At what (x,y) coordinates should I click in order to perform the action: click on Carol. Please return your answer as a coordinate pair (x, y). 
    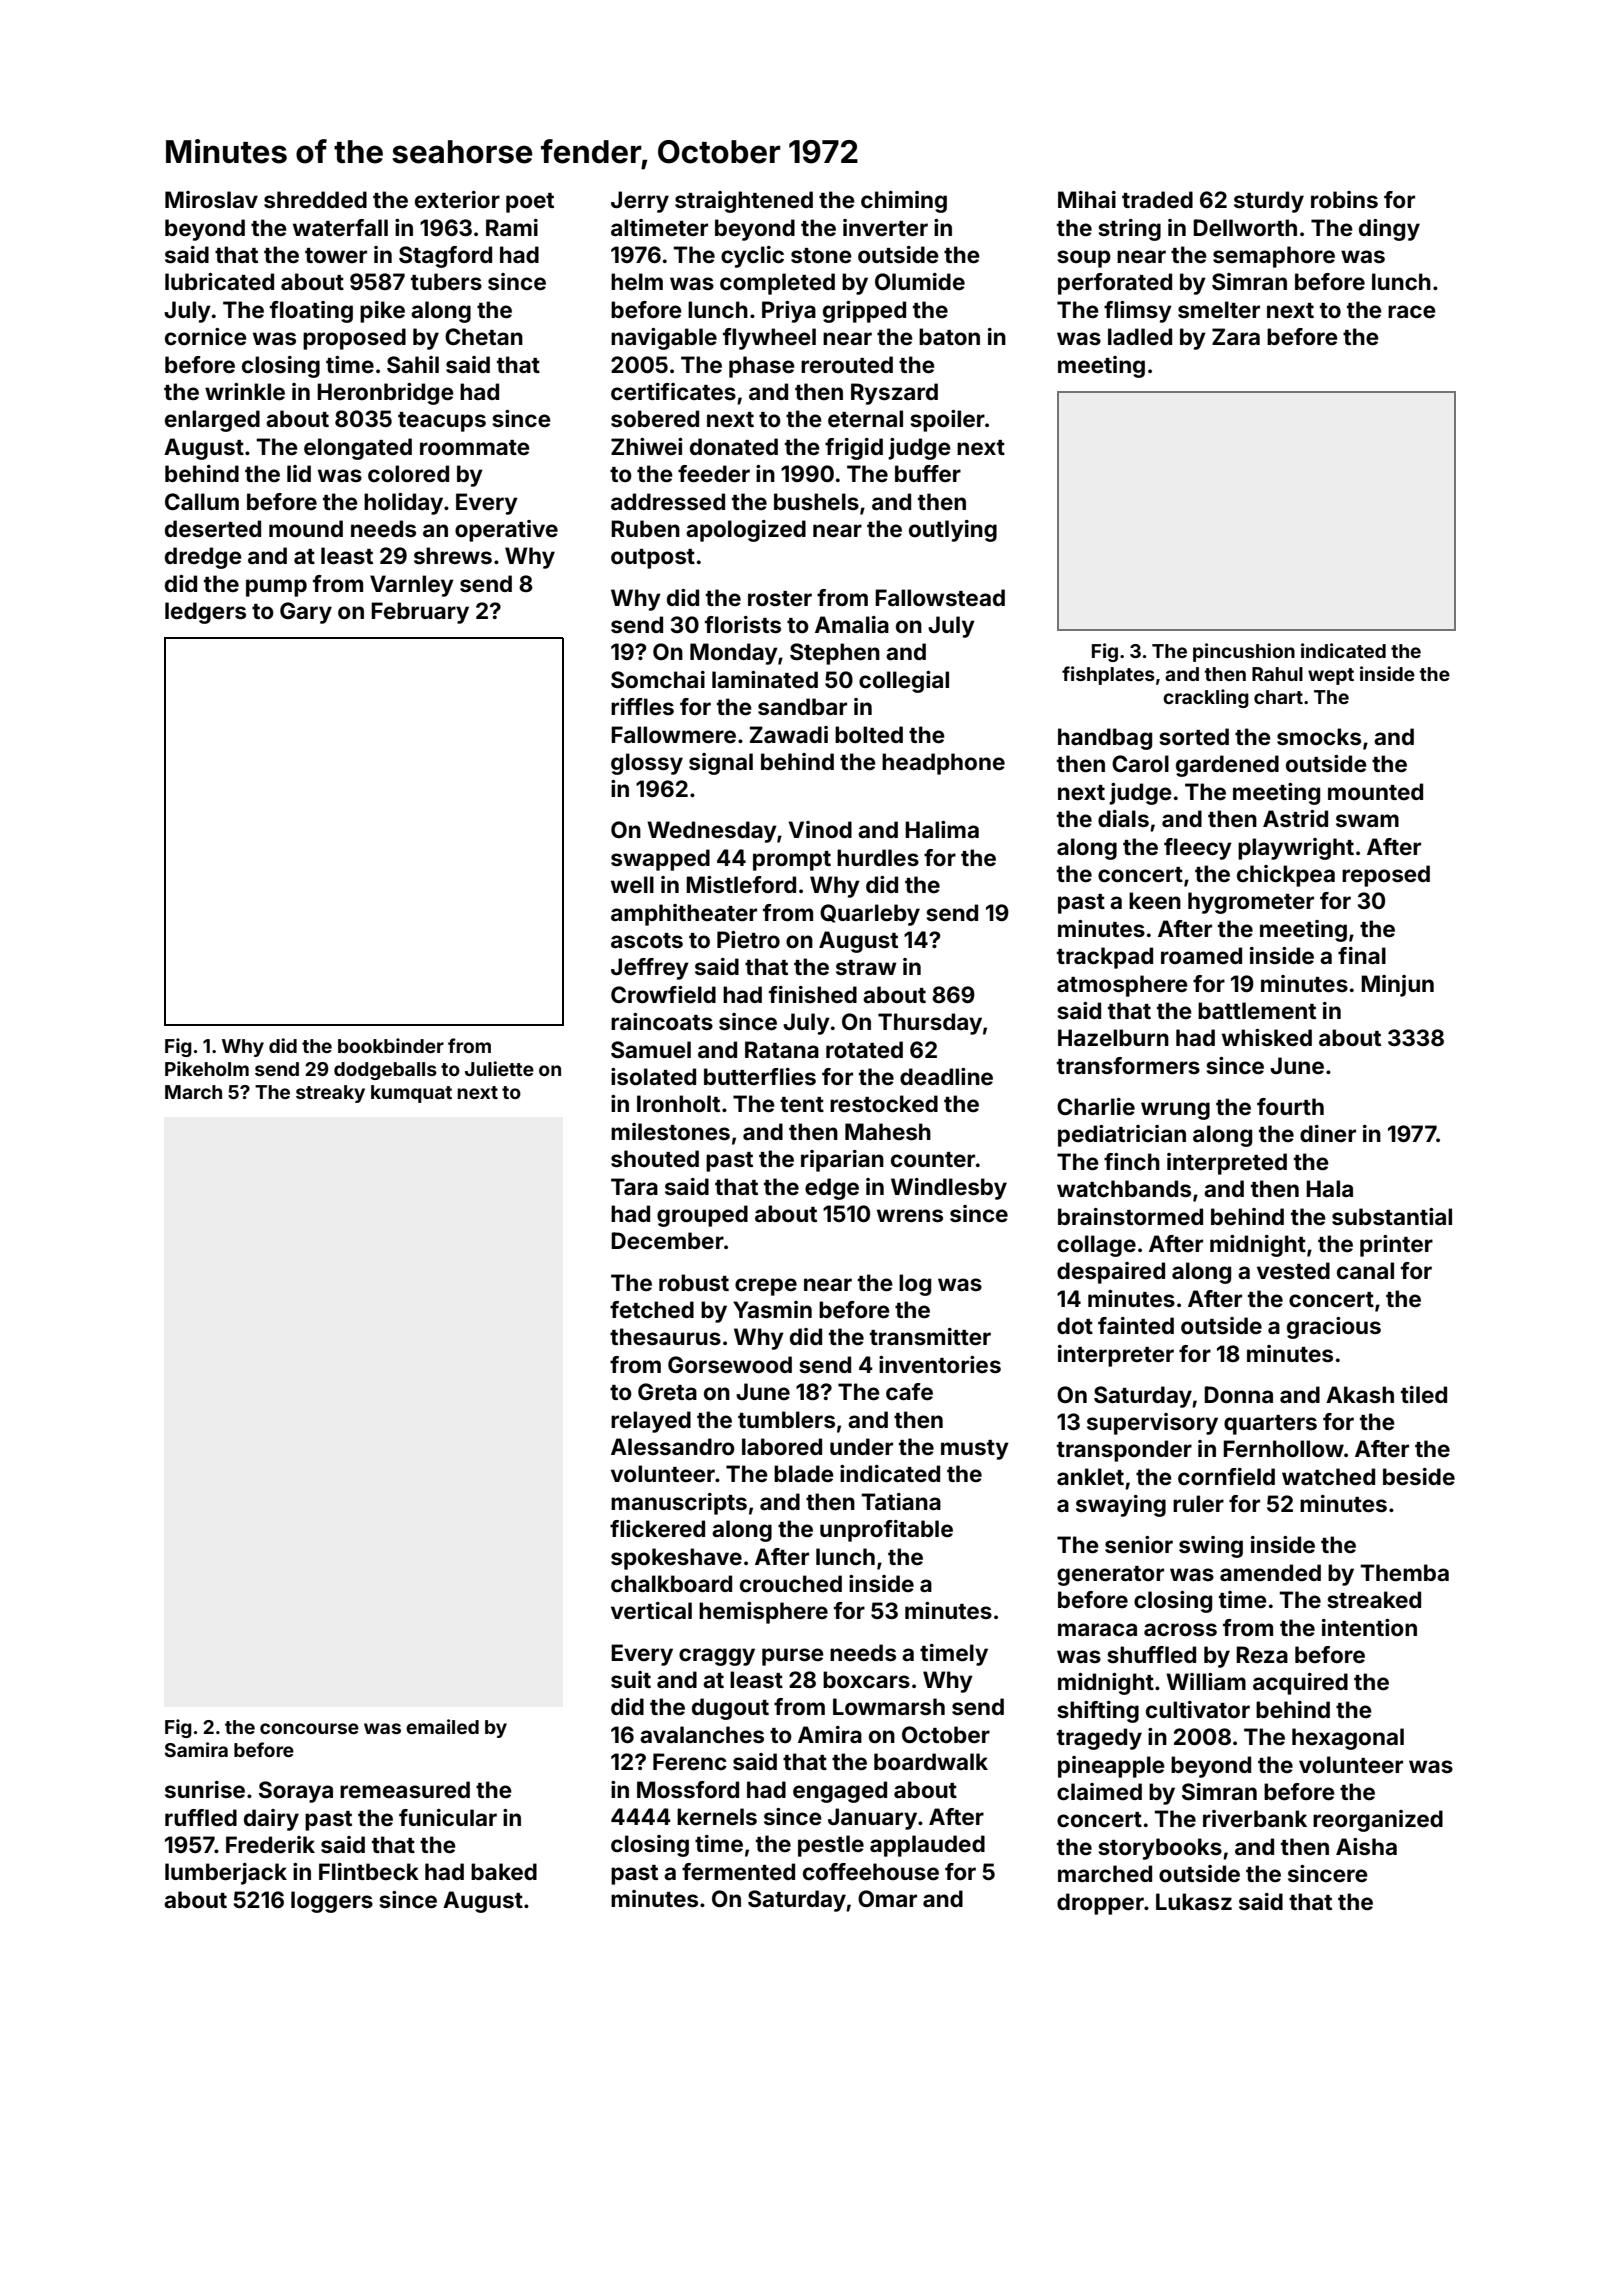
    Looking at the image, I should click on (1140, 763).
